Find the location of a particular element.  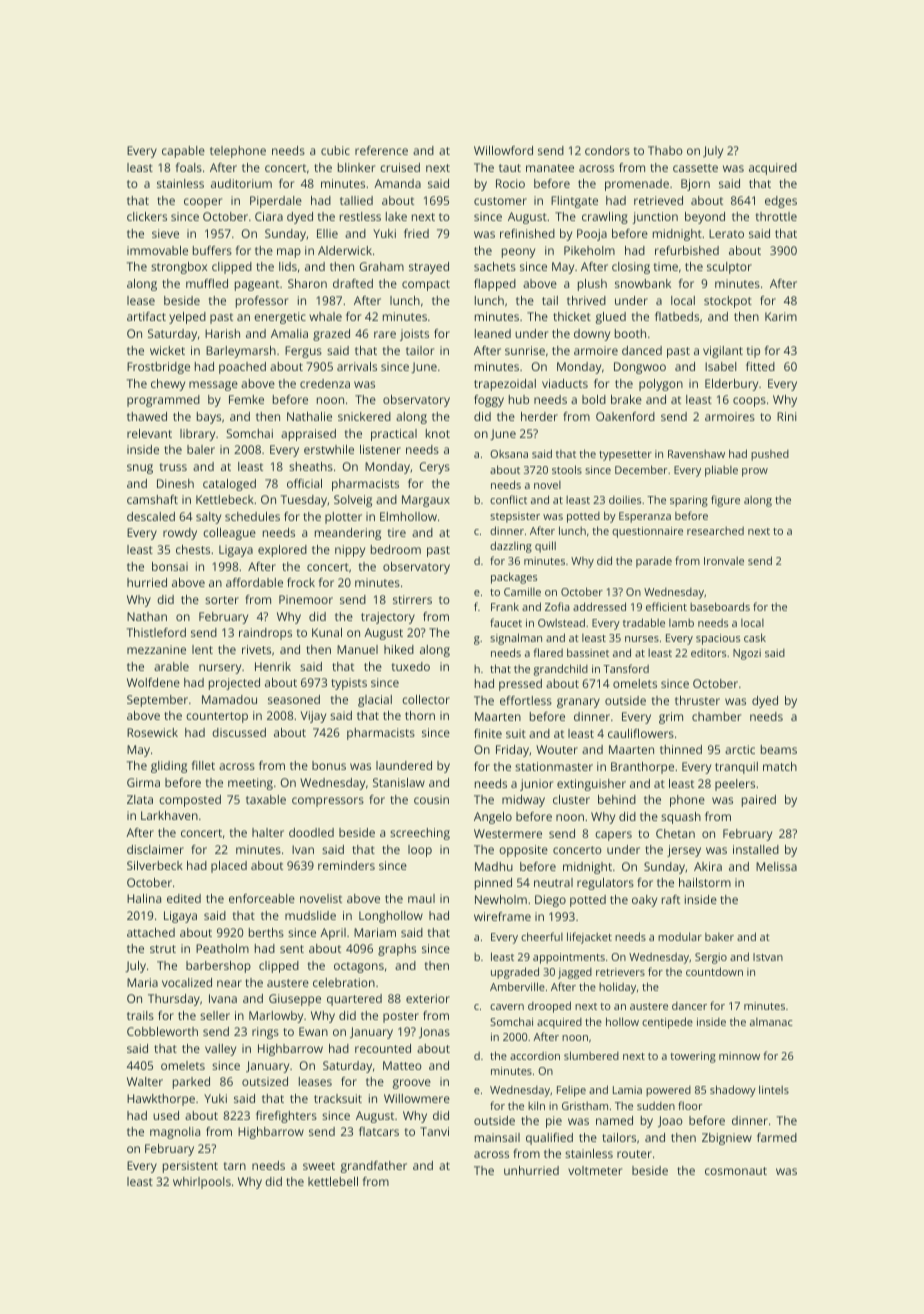

customer is located at coordinates (500, 201).
